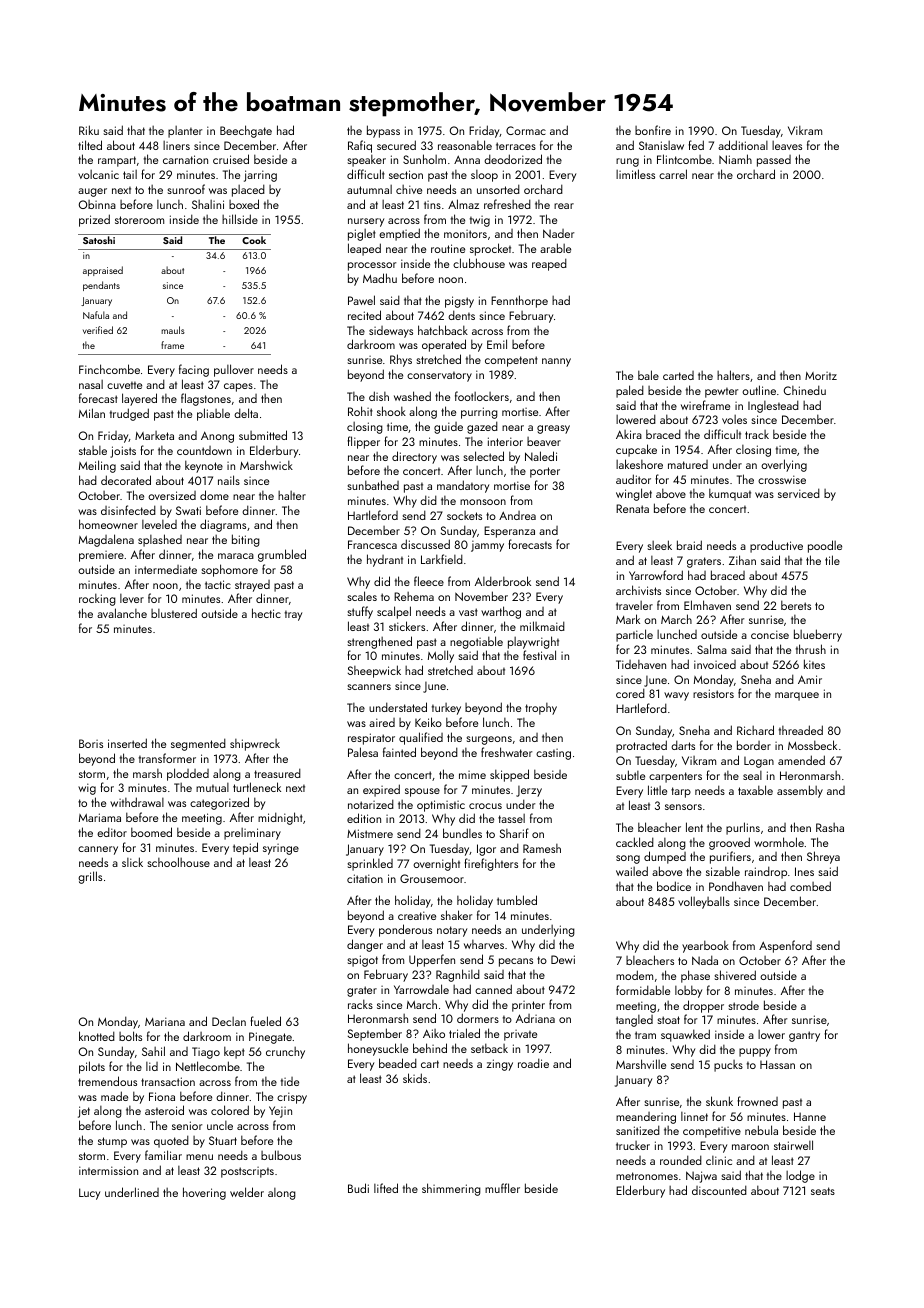 Image resolution: width=924 pixels, height=1308 pixels. Describe the element at coordinates (464, 515) in the screenshot. I see `sockets` at that location.
